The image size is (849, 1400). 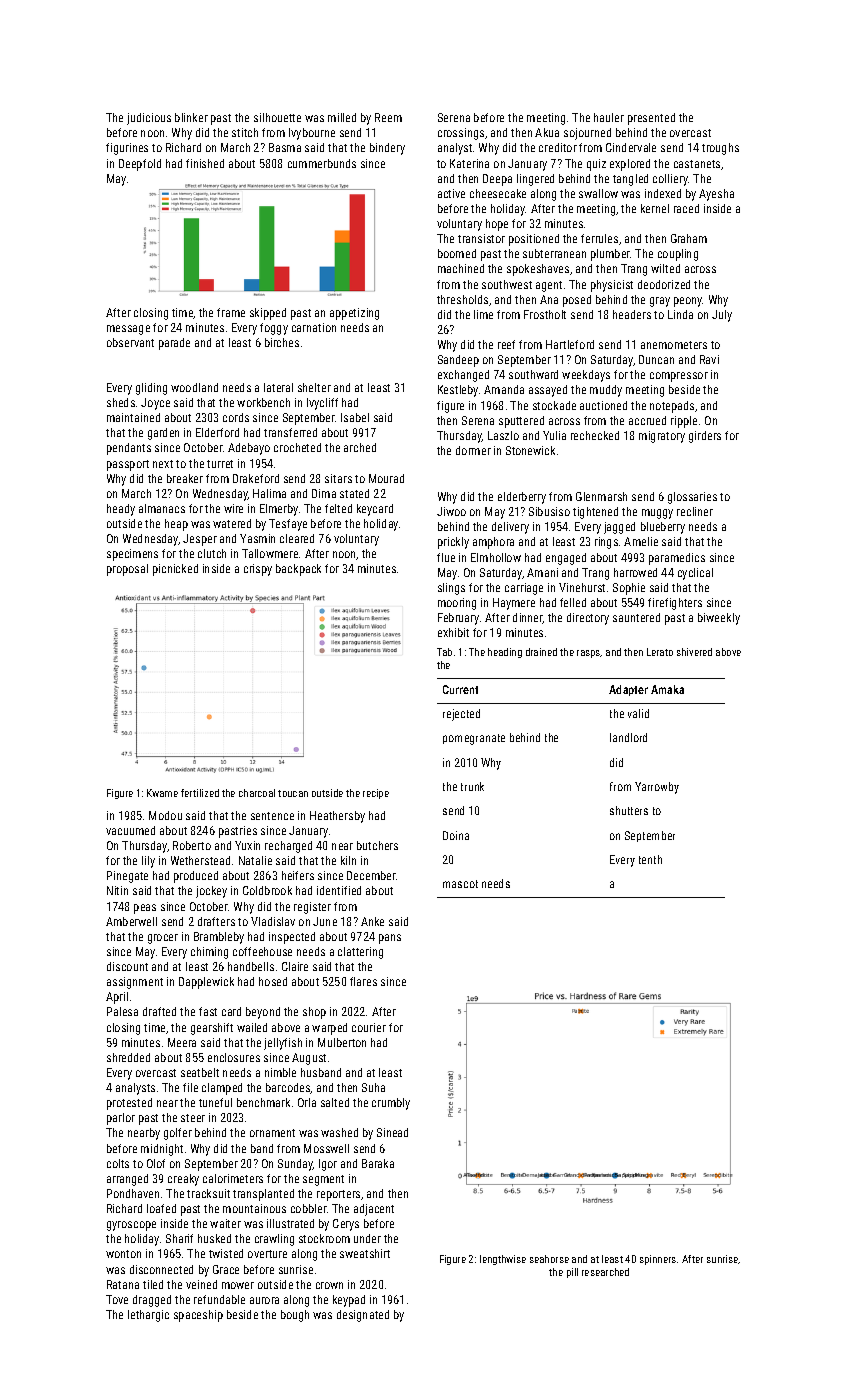 What do you see at coordinates (650, 859) in the screenshot?
I see `tenth` at bounding box center [650, 859].
